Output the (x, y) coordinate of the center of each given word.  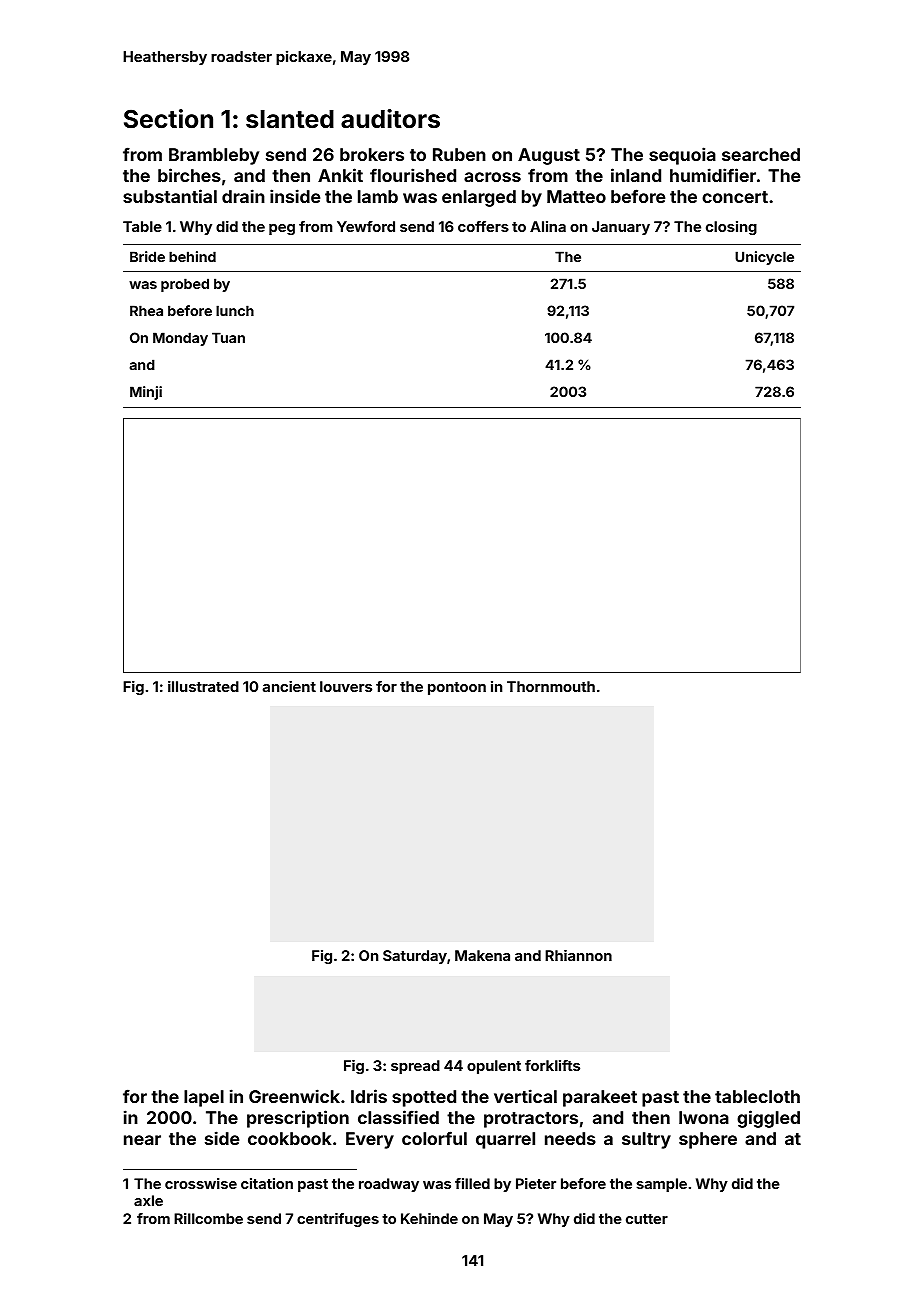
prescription (298, 1119)
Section (168, 119)
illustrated (203, 686)
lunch (235, 310)
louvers (346, 686)
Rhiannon (578, 955)
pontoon (457, 688)
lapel (204, 1098)
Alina (548, 226)
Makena (482, 955)
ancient (289, 686)
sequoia (682, 156)
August (549, 156)
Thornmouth (551, 686)
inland (636, 175)
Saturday (415, 957)
